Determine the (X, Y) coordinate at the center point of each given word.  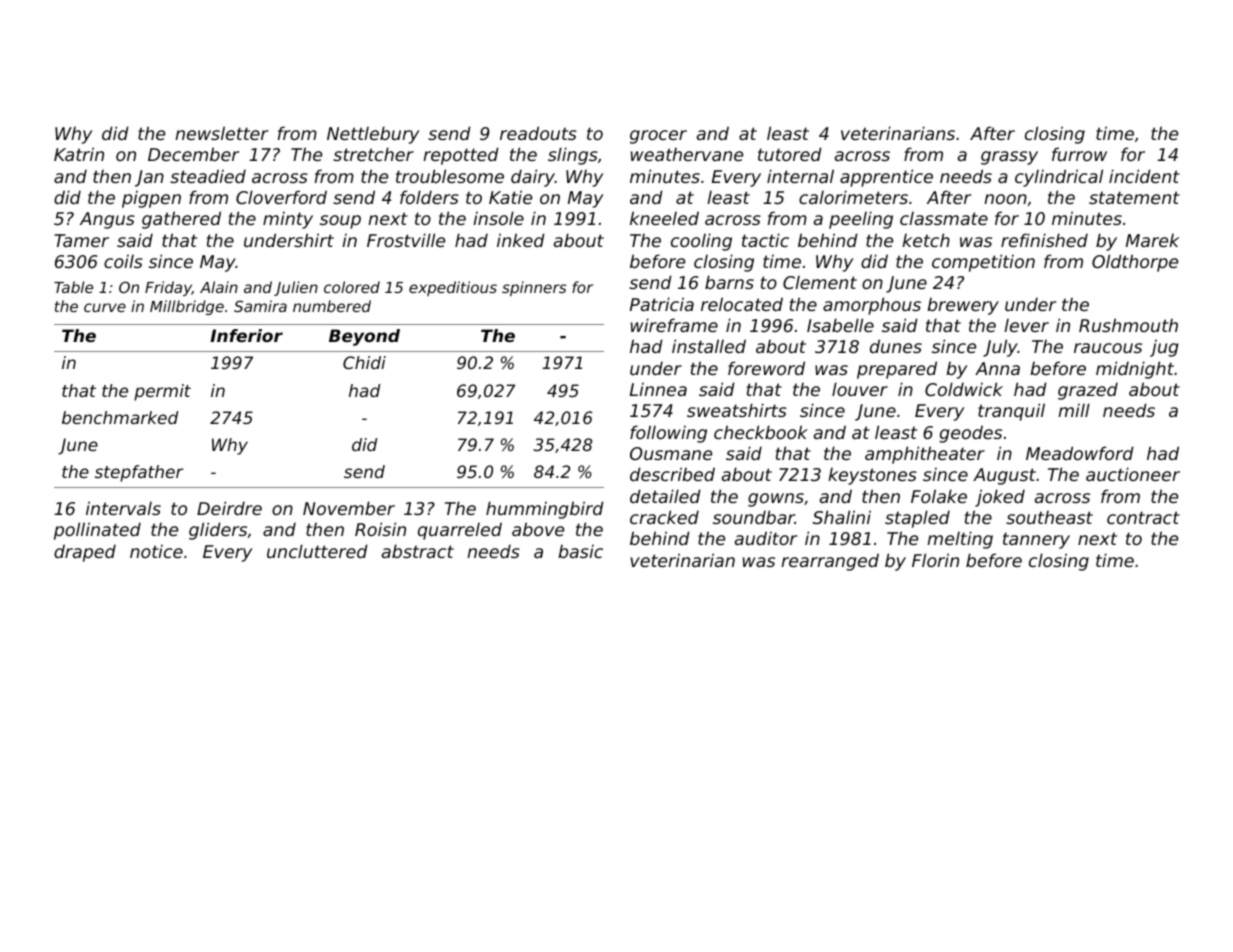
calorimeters (853, 197)
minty (288, 220)
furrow (1079, 154)
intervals (123, 508)
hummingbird (545, 510)
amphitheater (925, 455)
